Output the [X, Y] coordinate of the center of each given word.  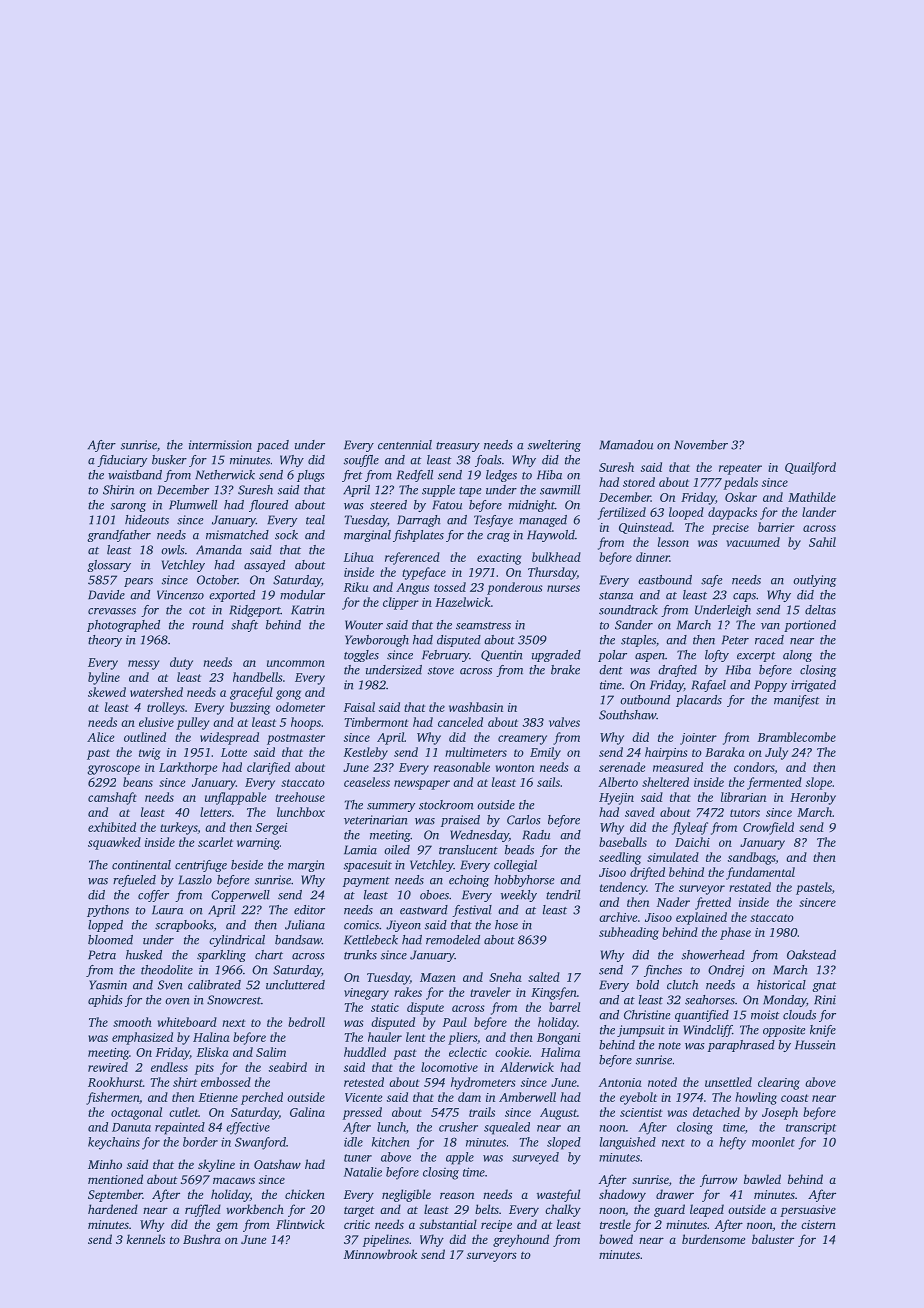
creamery [522, 740]
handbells [258, 677]
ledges [501, 476]
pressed [362, 1113]
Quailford [810, 468]
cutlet [184, 1112]
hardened [113, 1209]
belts [487, 1209]
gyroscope [113, 770]
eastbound [665, 580]
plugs [311, 476]
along [797, 656]
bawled [762, 1179]
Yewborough [377, 641]
